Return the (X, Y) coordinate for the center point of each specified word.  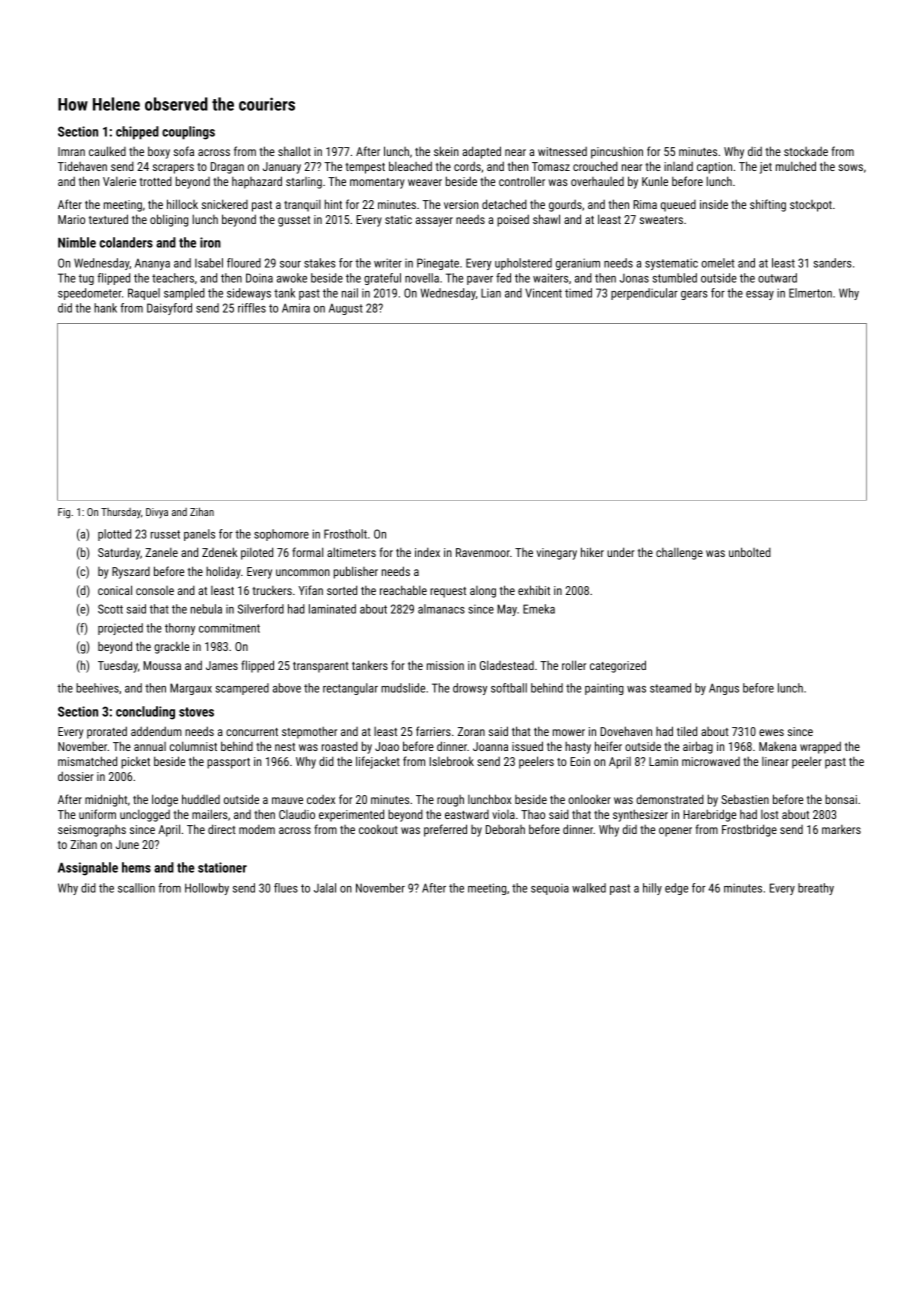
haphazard (257, 182)
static (398, 219)
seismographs (92, 831)
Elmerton (810, 293)
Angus (724, 689)
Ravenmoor (483, 552)
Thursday (121, 513)
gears (694, 295)
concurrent (252, 732)
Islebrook (451, 761)
